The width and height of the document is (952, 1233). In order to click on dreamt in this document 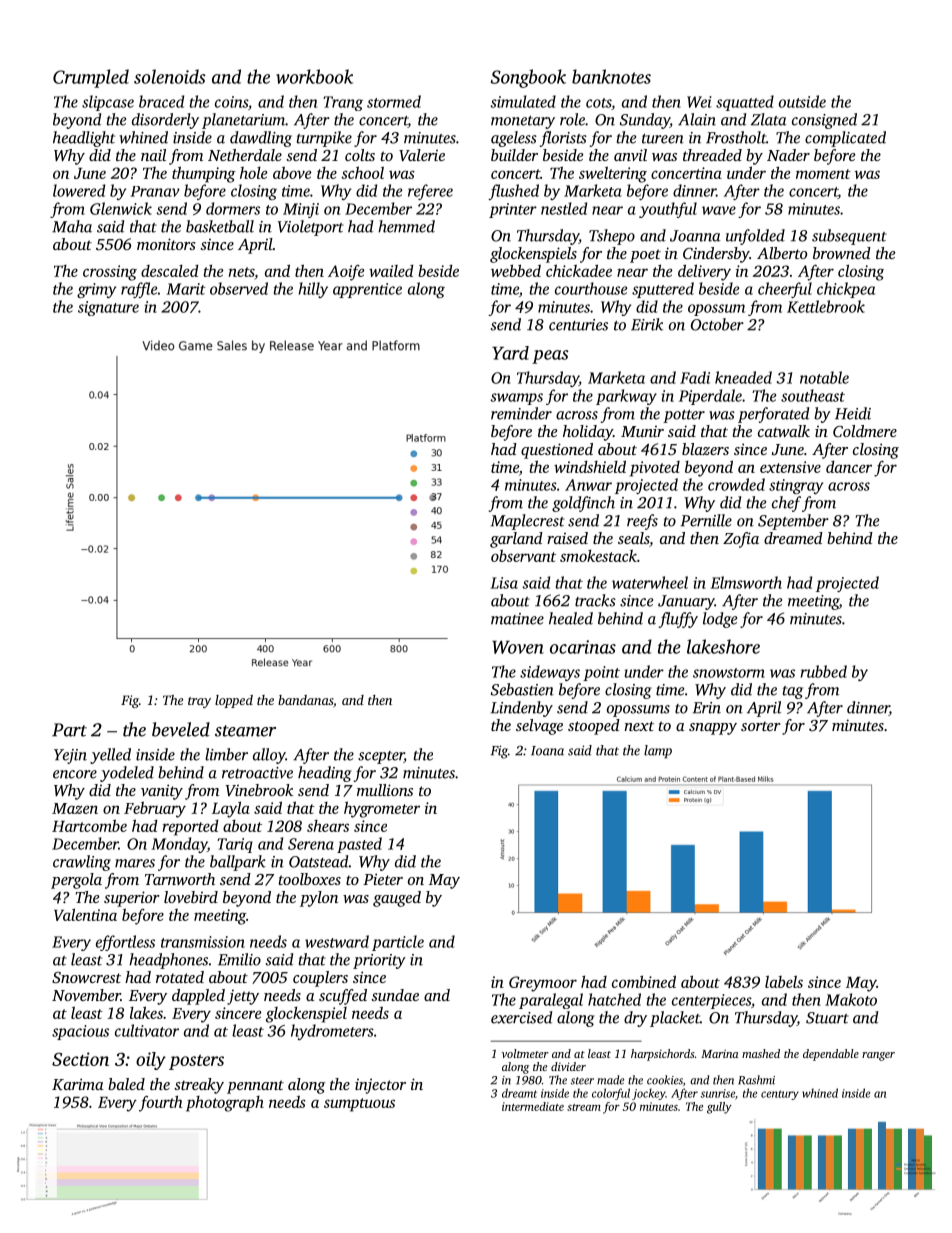, I will do `click(519, 1093)`.
